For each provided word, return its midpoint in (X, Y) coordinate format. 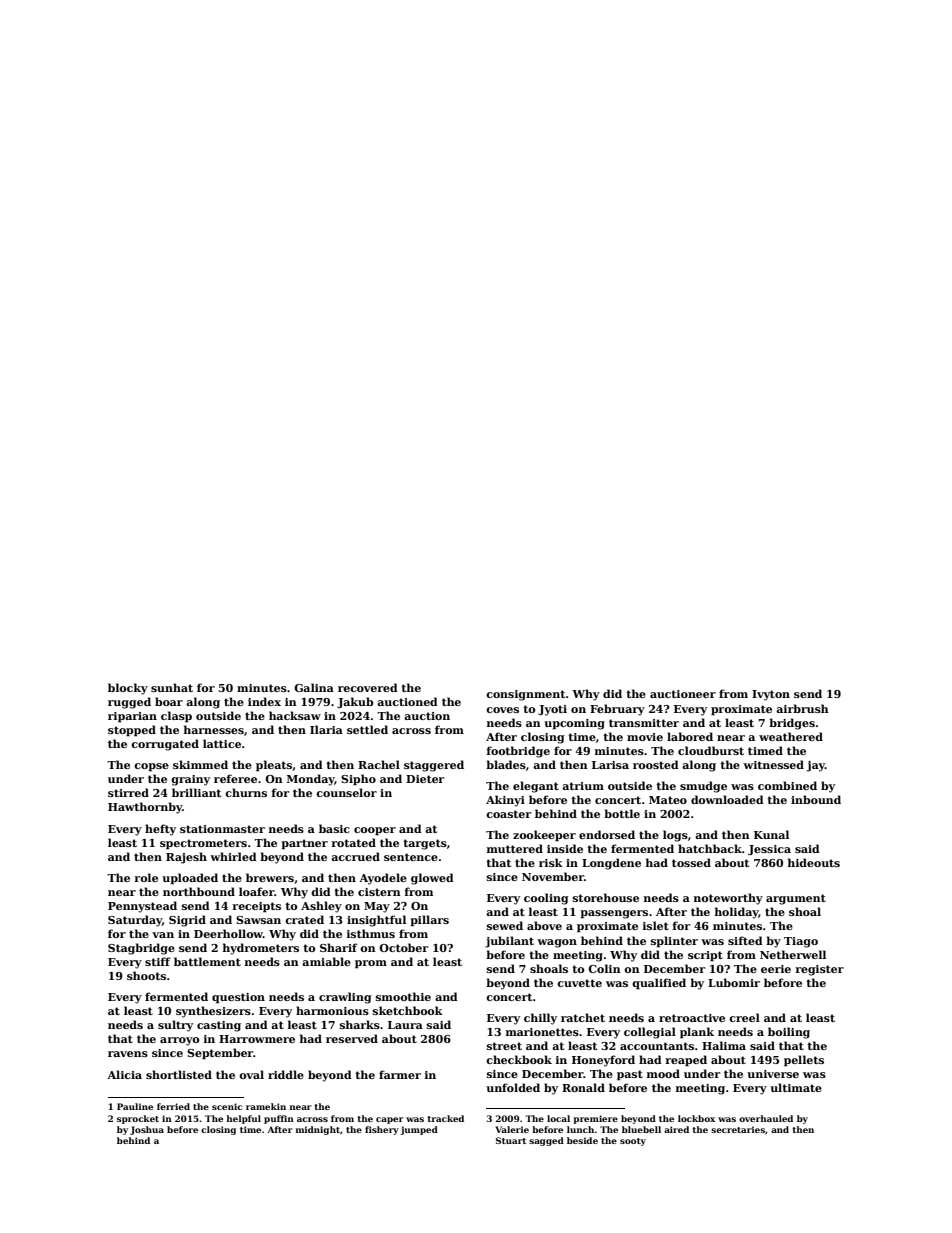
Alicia (124, 1074)
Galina (314, 687)
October (403, 947)
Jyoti (552, 710)
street (504, 1046)
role (146, 877)
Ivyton (771, 695)
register (819, 970)
